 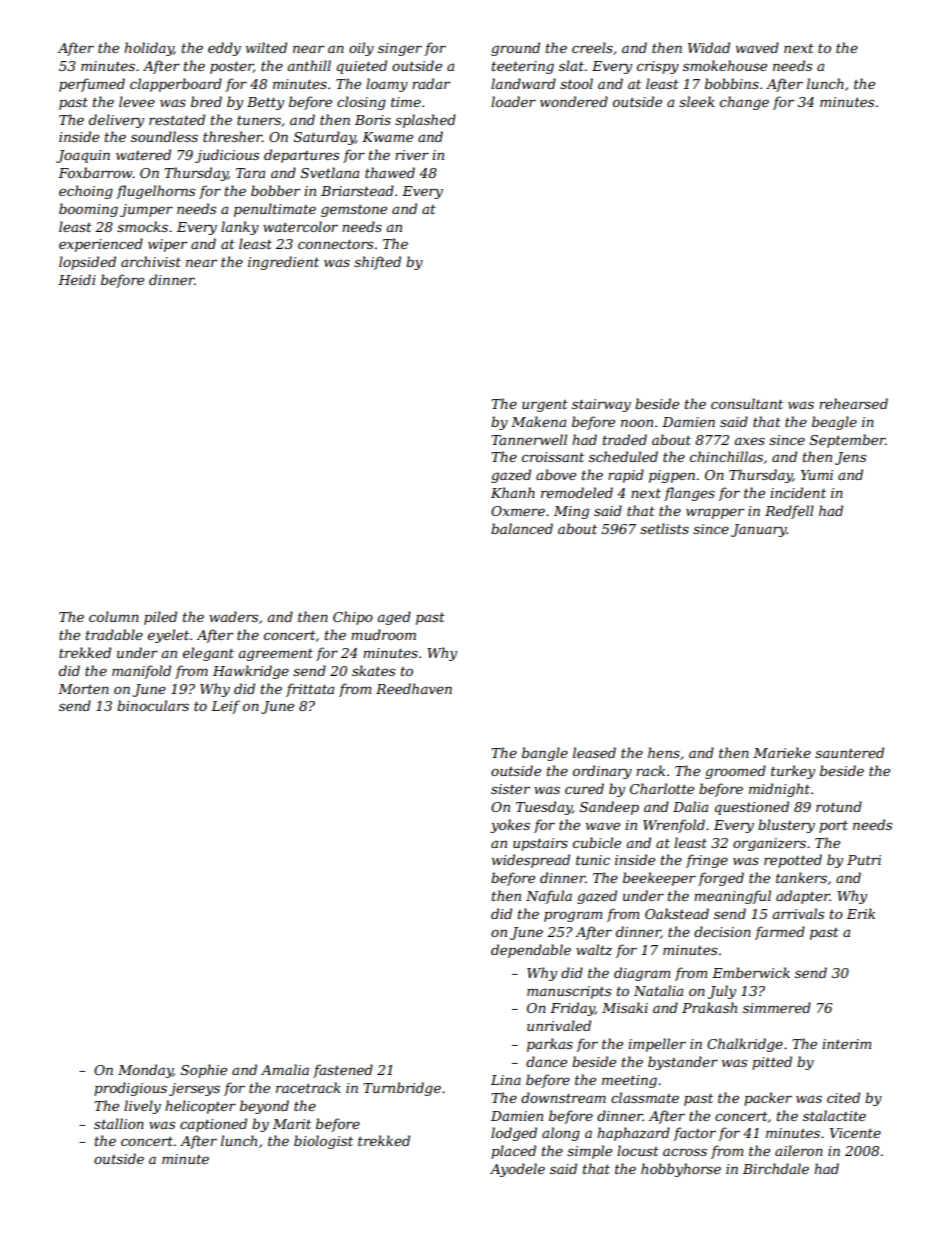 What do you see at coordinates (146, 210) in the screenshot?
I see `jumper` at bounding box center [146, 210].
